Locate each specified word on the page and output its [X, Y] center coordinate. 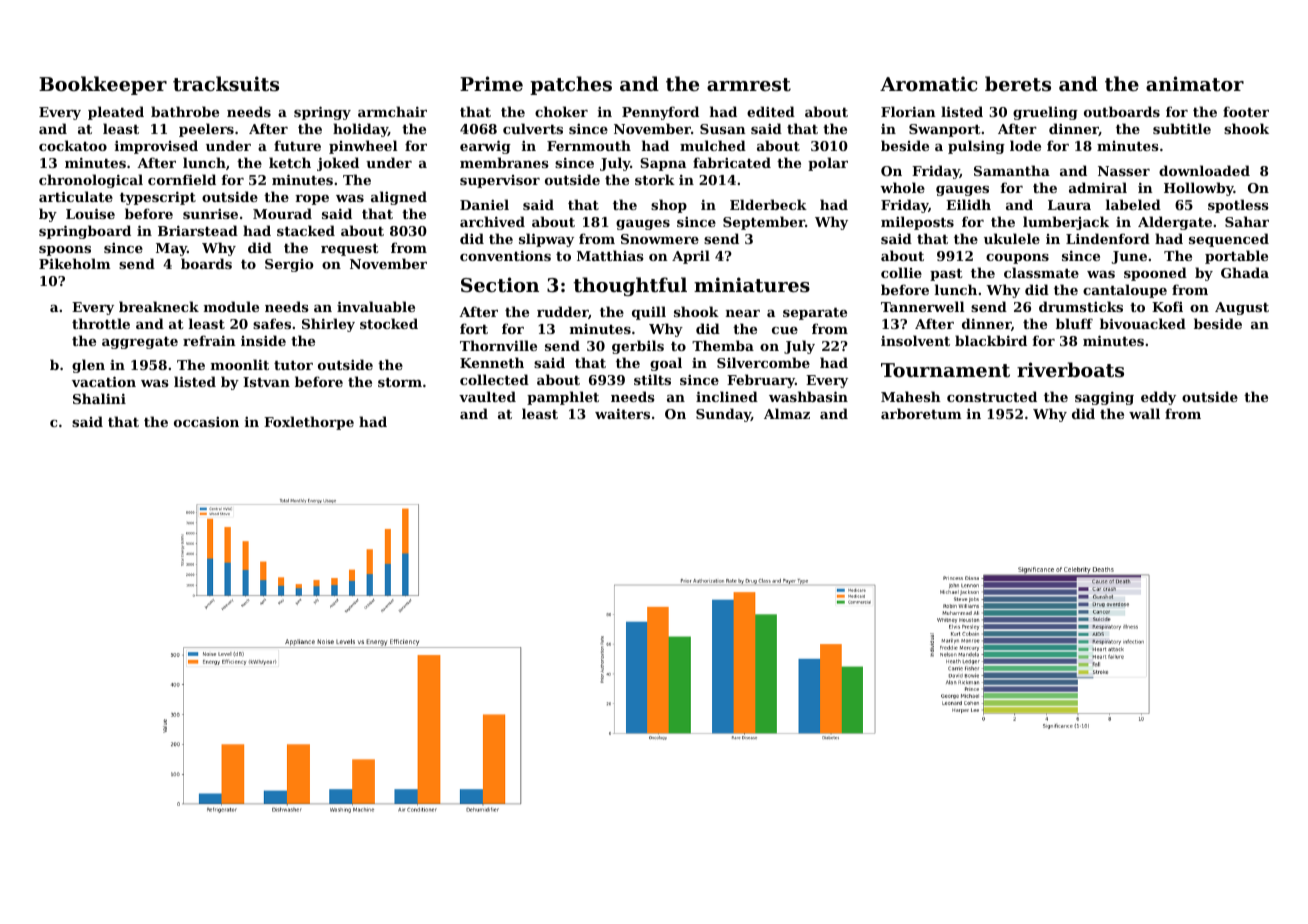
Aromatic [929, 83]
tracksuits [226, 84]
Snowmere [660, 239]
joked [338, 164]
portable [1236, 257]
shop [669, 206]
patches [571, 85]
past [946, 275]
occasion [206, 422]
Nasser [1124, 171]
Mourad [282, 213]
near [743, 313]
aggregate [140, 343]
